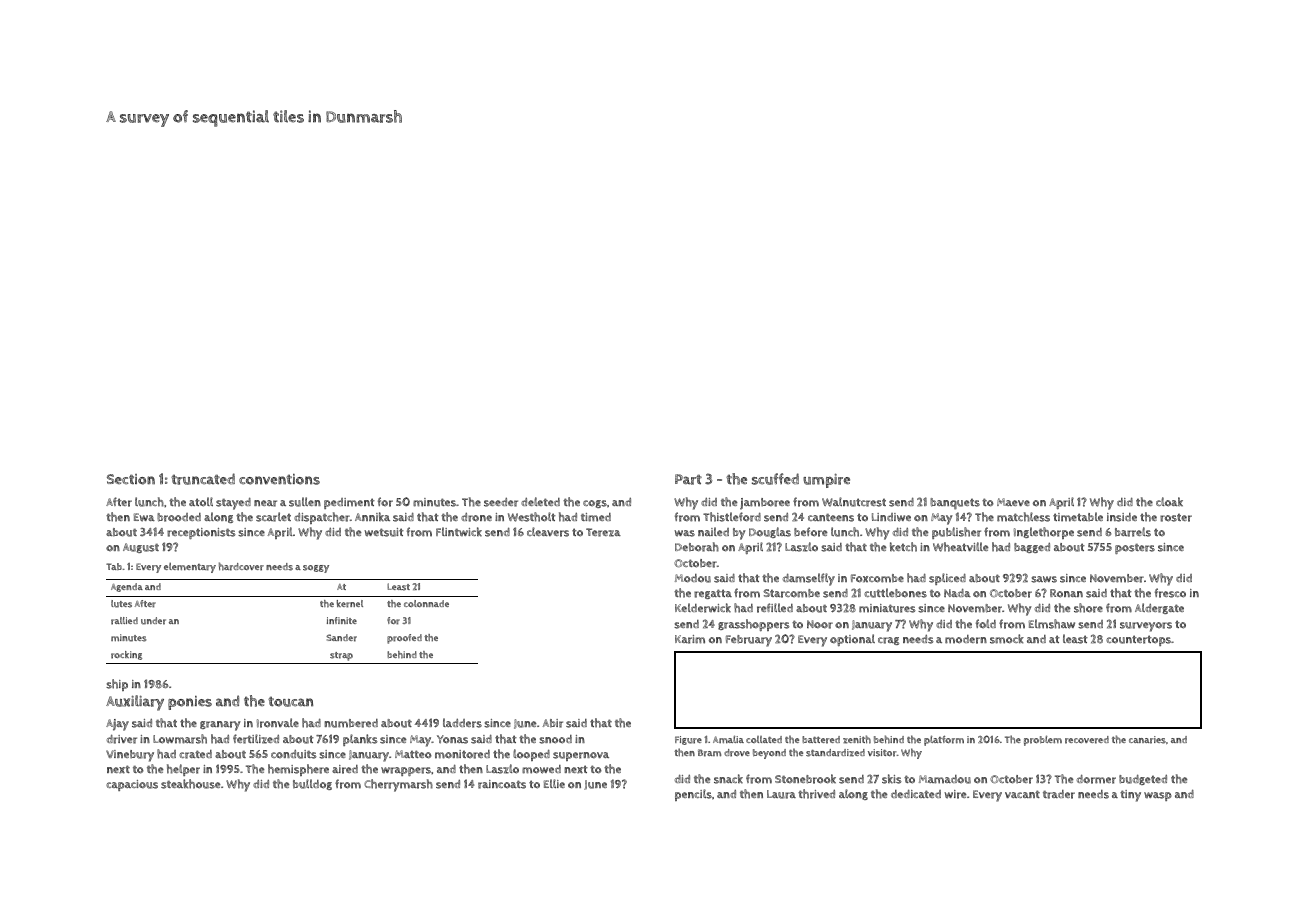  What do you see at coordinates (121, 604) in the screenshot?
I see `lutes` at bounding box center [121, 604].
